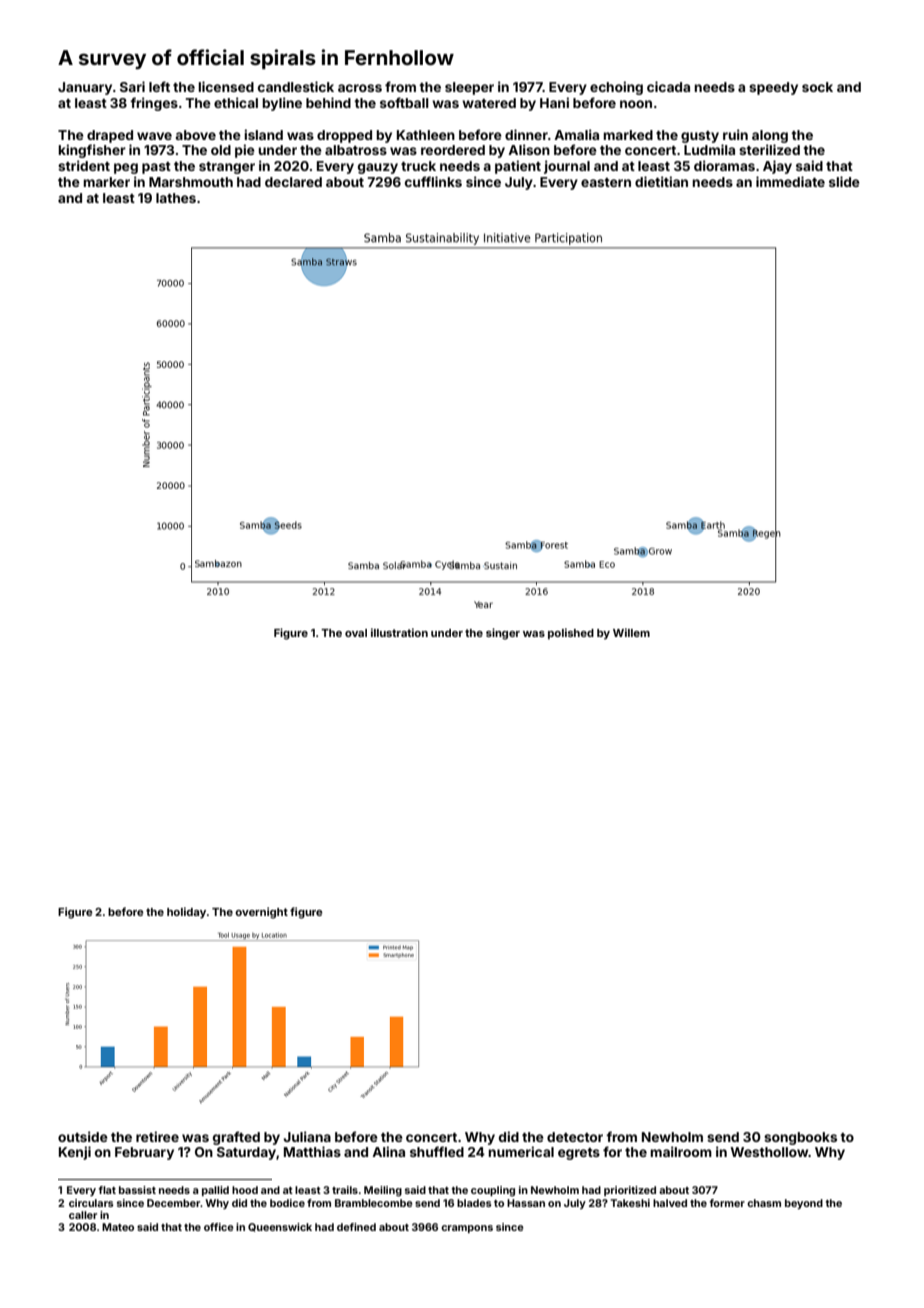 This screenshot has height=1308, width=924. Describe the element at coordinates (437, 1151) in the screenshot. I see `shuffled` at that location.
